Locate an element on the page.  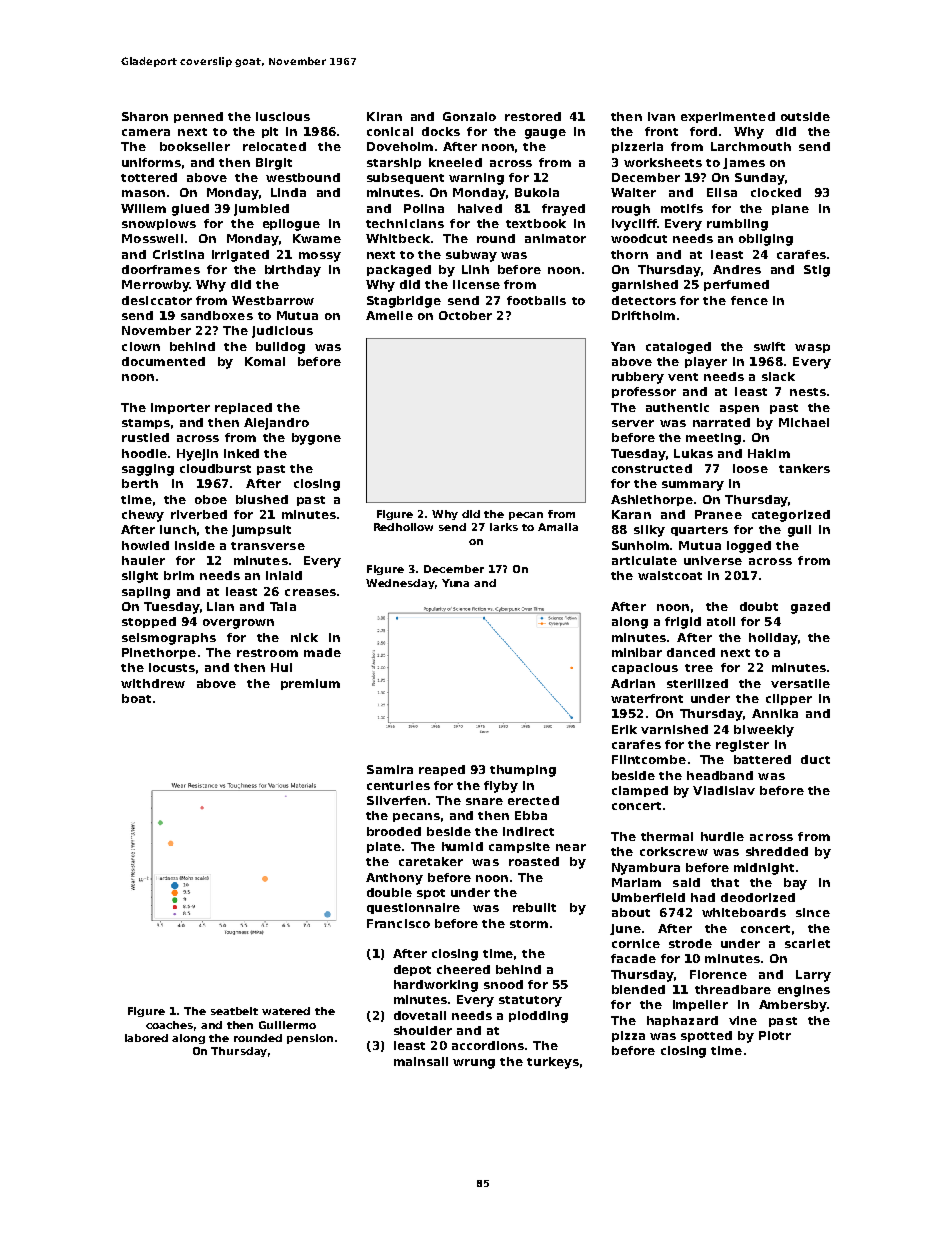
gauge is located at coordinates (545, 134).
